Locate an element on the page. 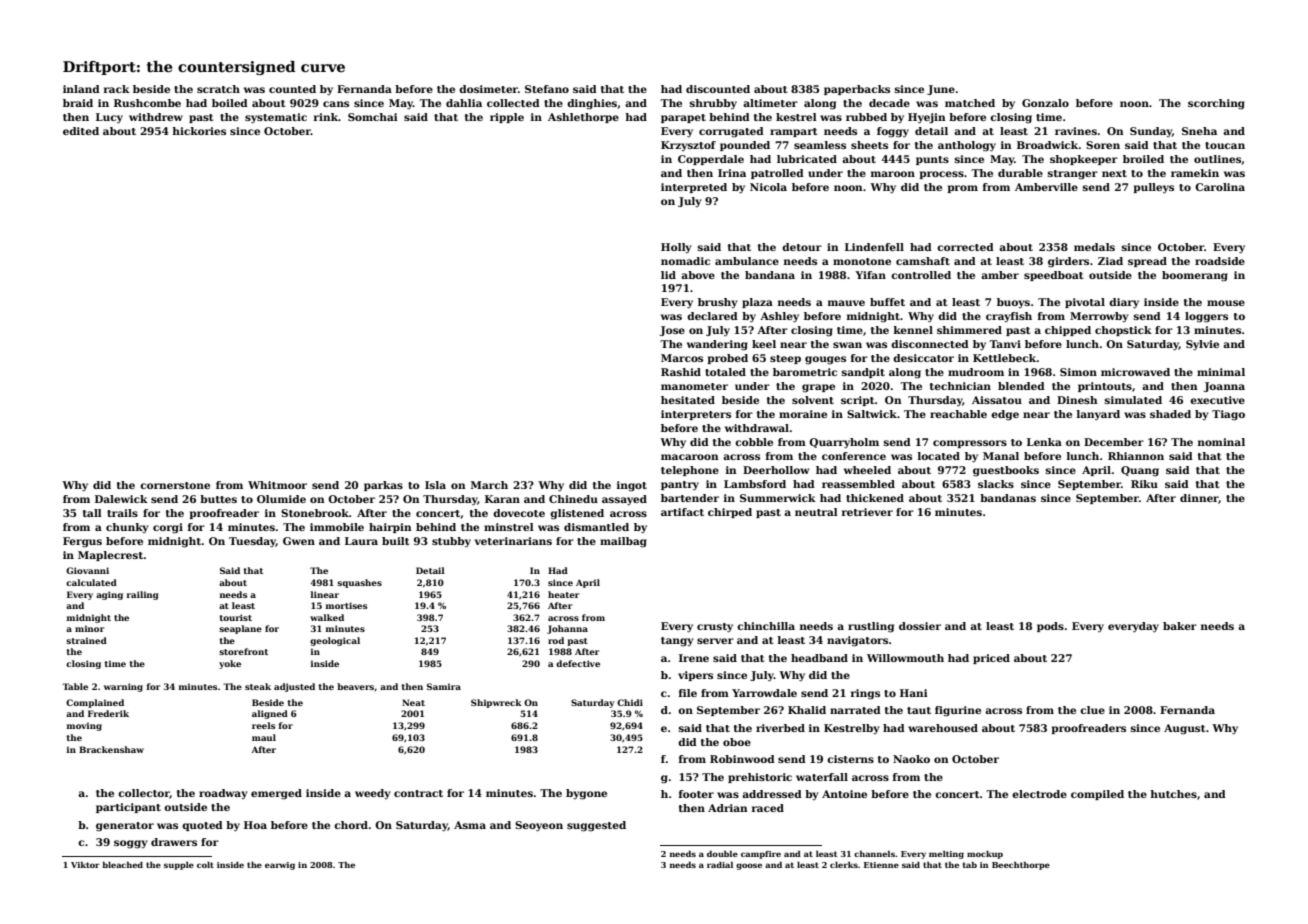  simulated is located at coordinates (1133, 400).
